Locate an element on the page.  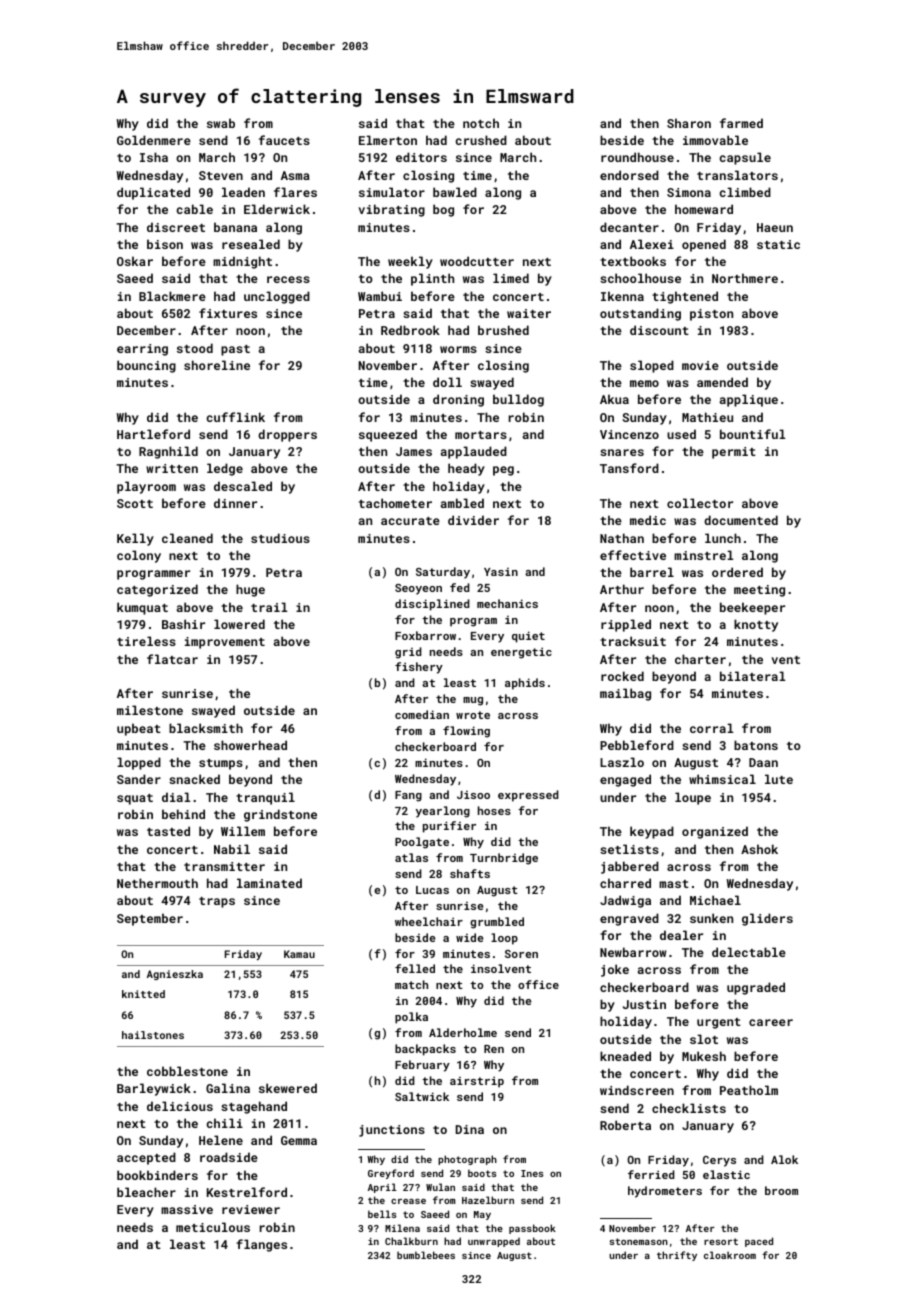
thrifty is located at coordinates (677, 1256).
